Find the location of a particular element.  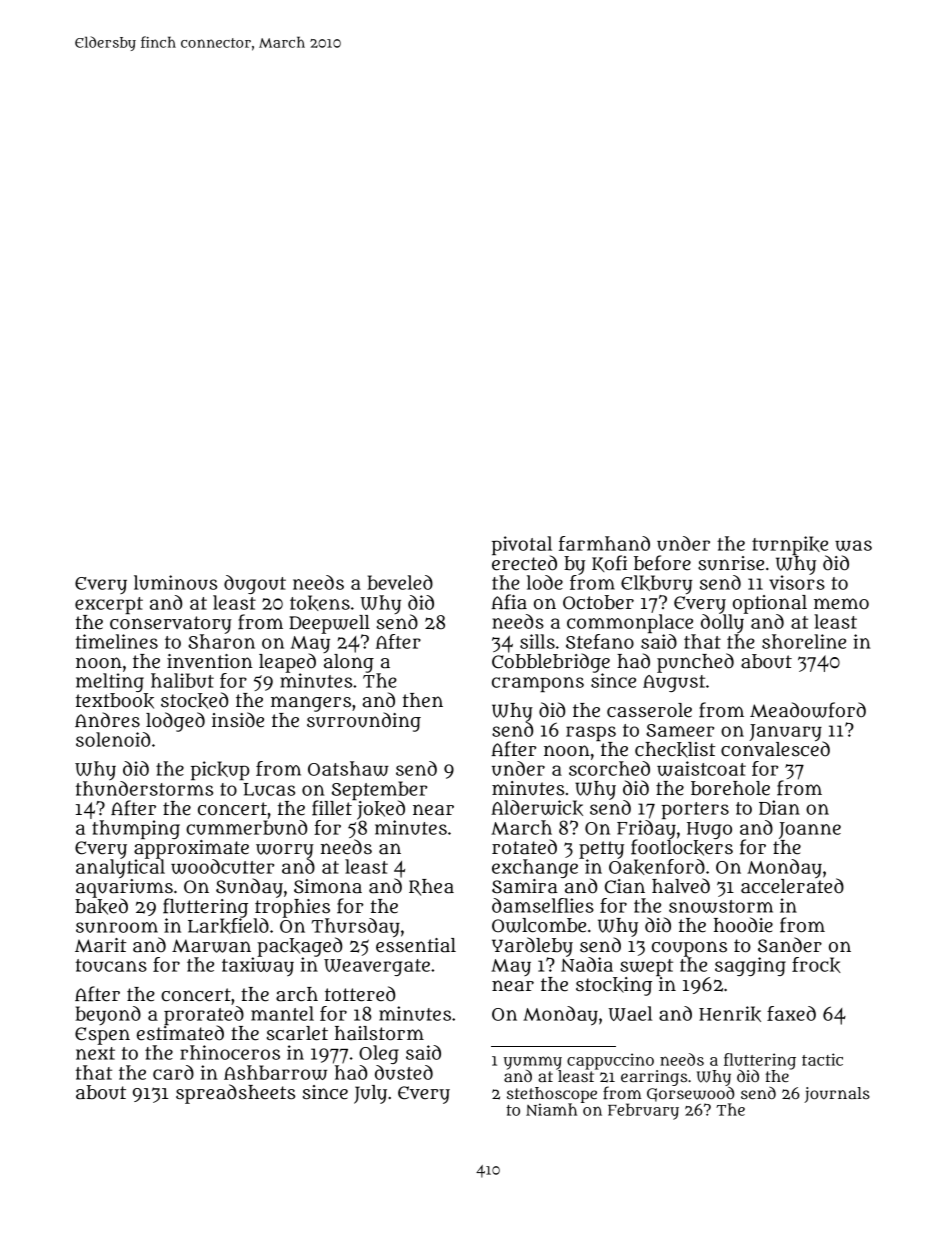

pivotal is located at coordinates (522, 545).
